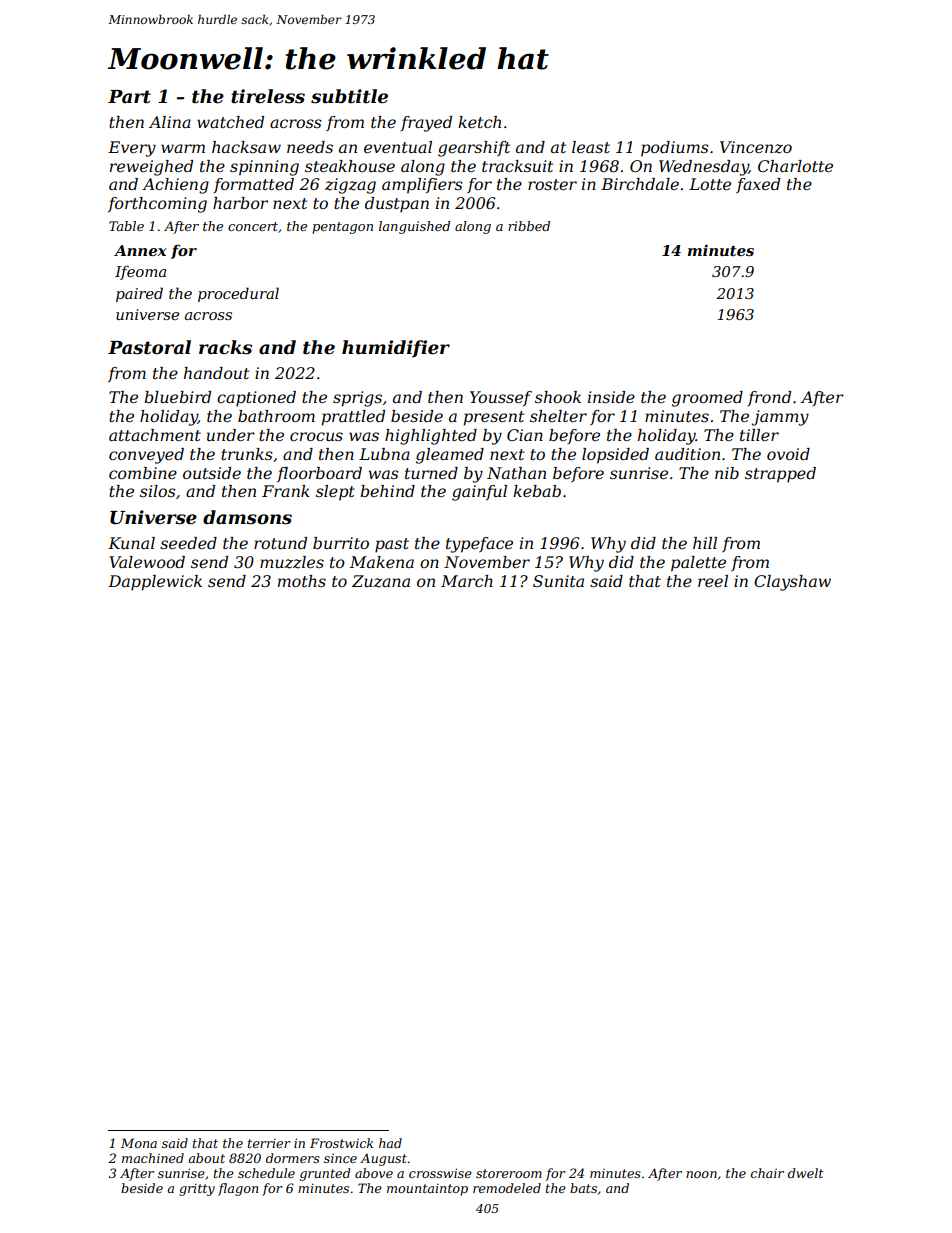 This image has height=1233, width=952. What do you see at coordinates (806, 1173) in the image?
I see `dwelt` at bounding box center [806, 1173].
